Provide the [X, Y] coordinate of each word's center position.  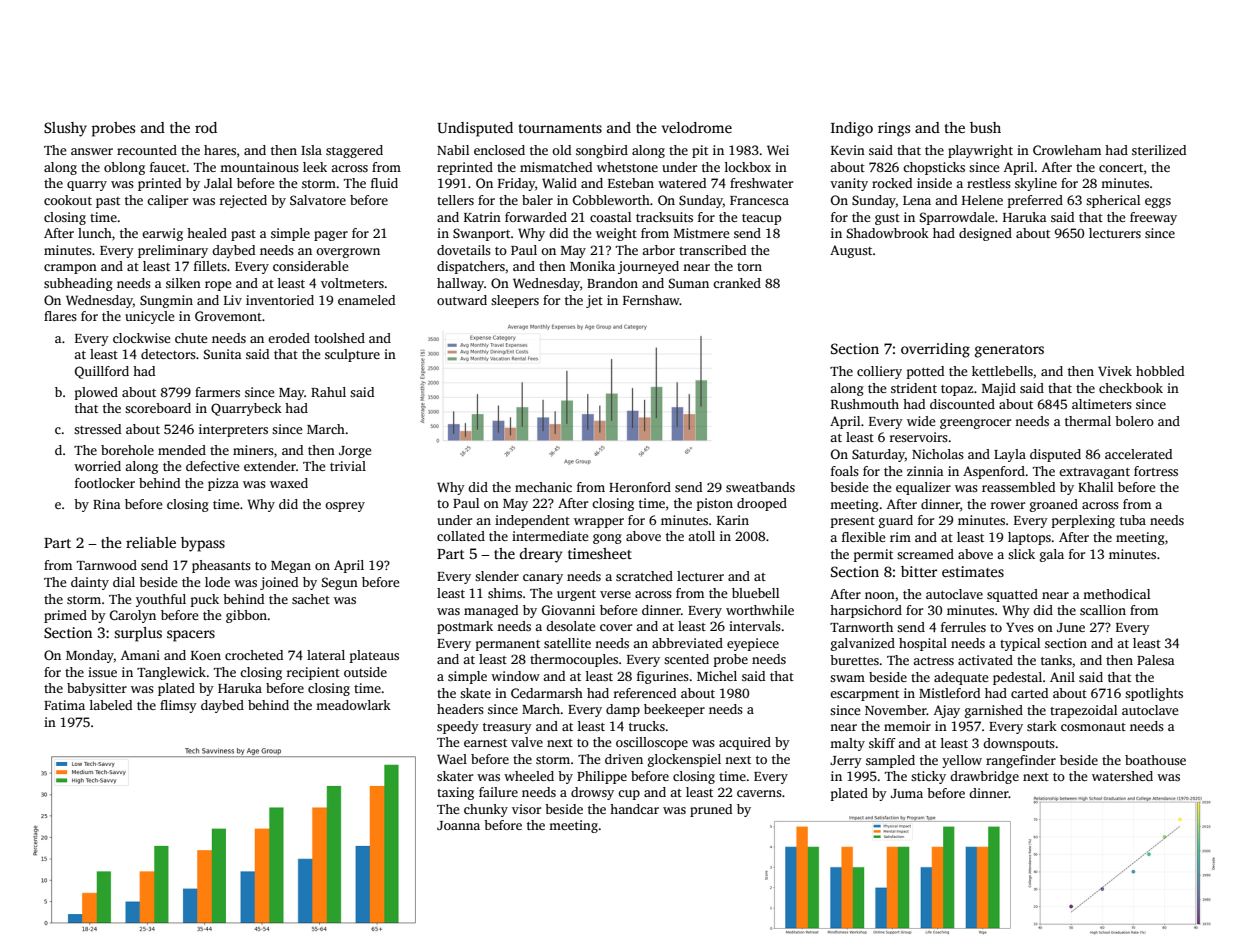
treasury [507, 728]
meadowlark [353, 705]
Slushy [65, 129]
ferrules [963, 627]
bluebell [755, 593]
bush [985, 127]
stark [1042, 726]
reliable [151, 542]
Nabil [453, 150]
